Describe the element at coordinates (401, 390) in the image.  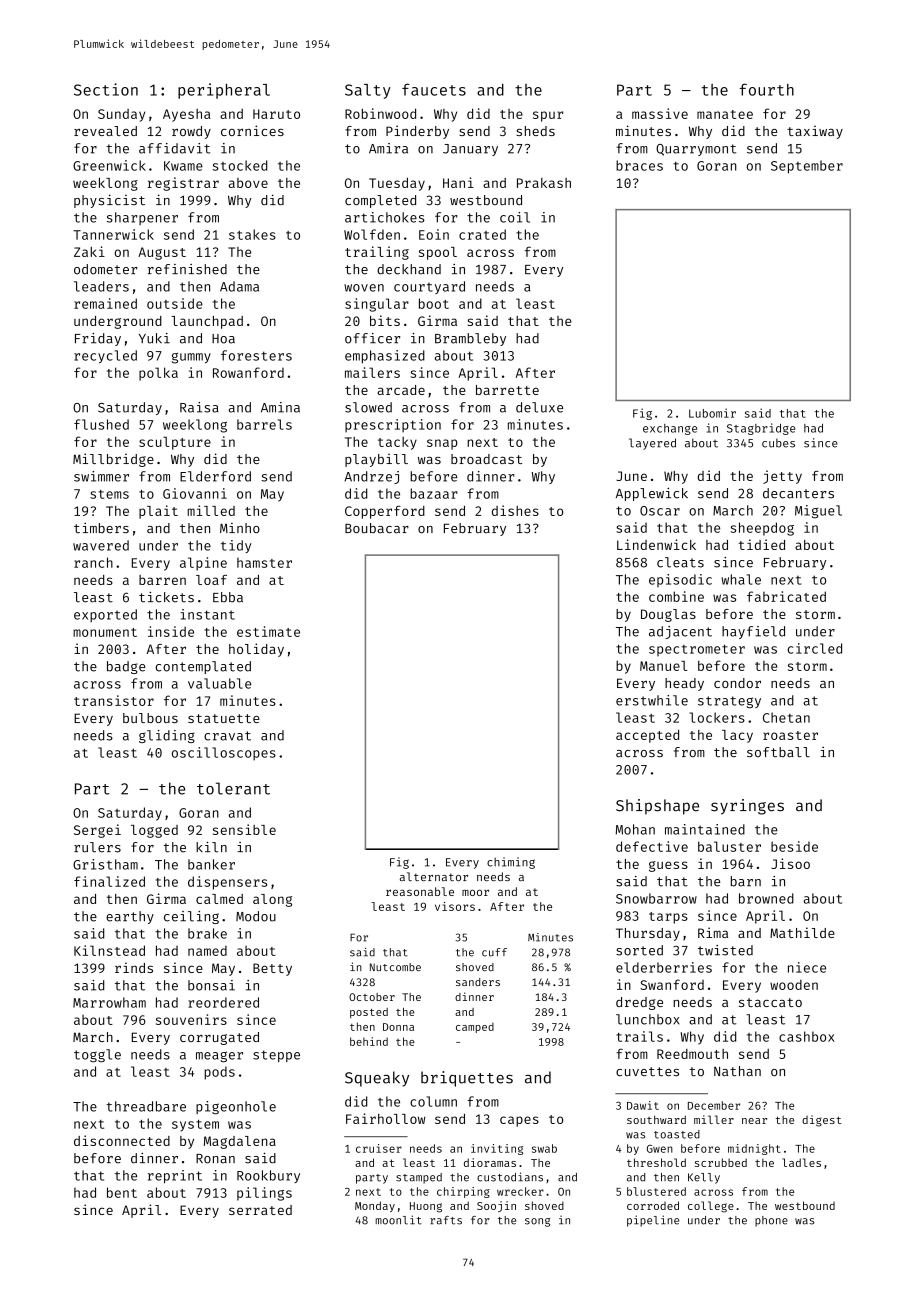
I see `arcade` at that location.
